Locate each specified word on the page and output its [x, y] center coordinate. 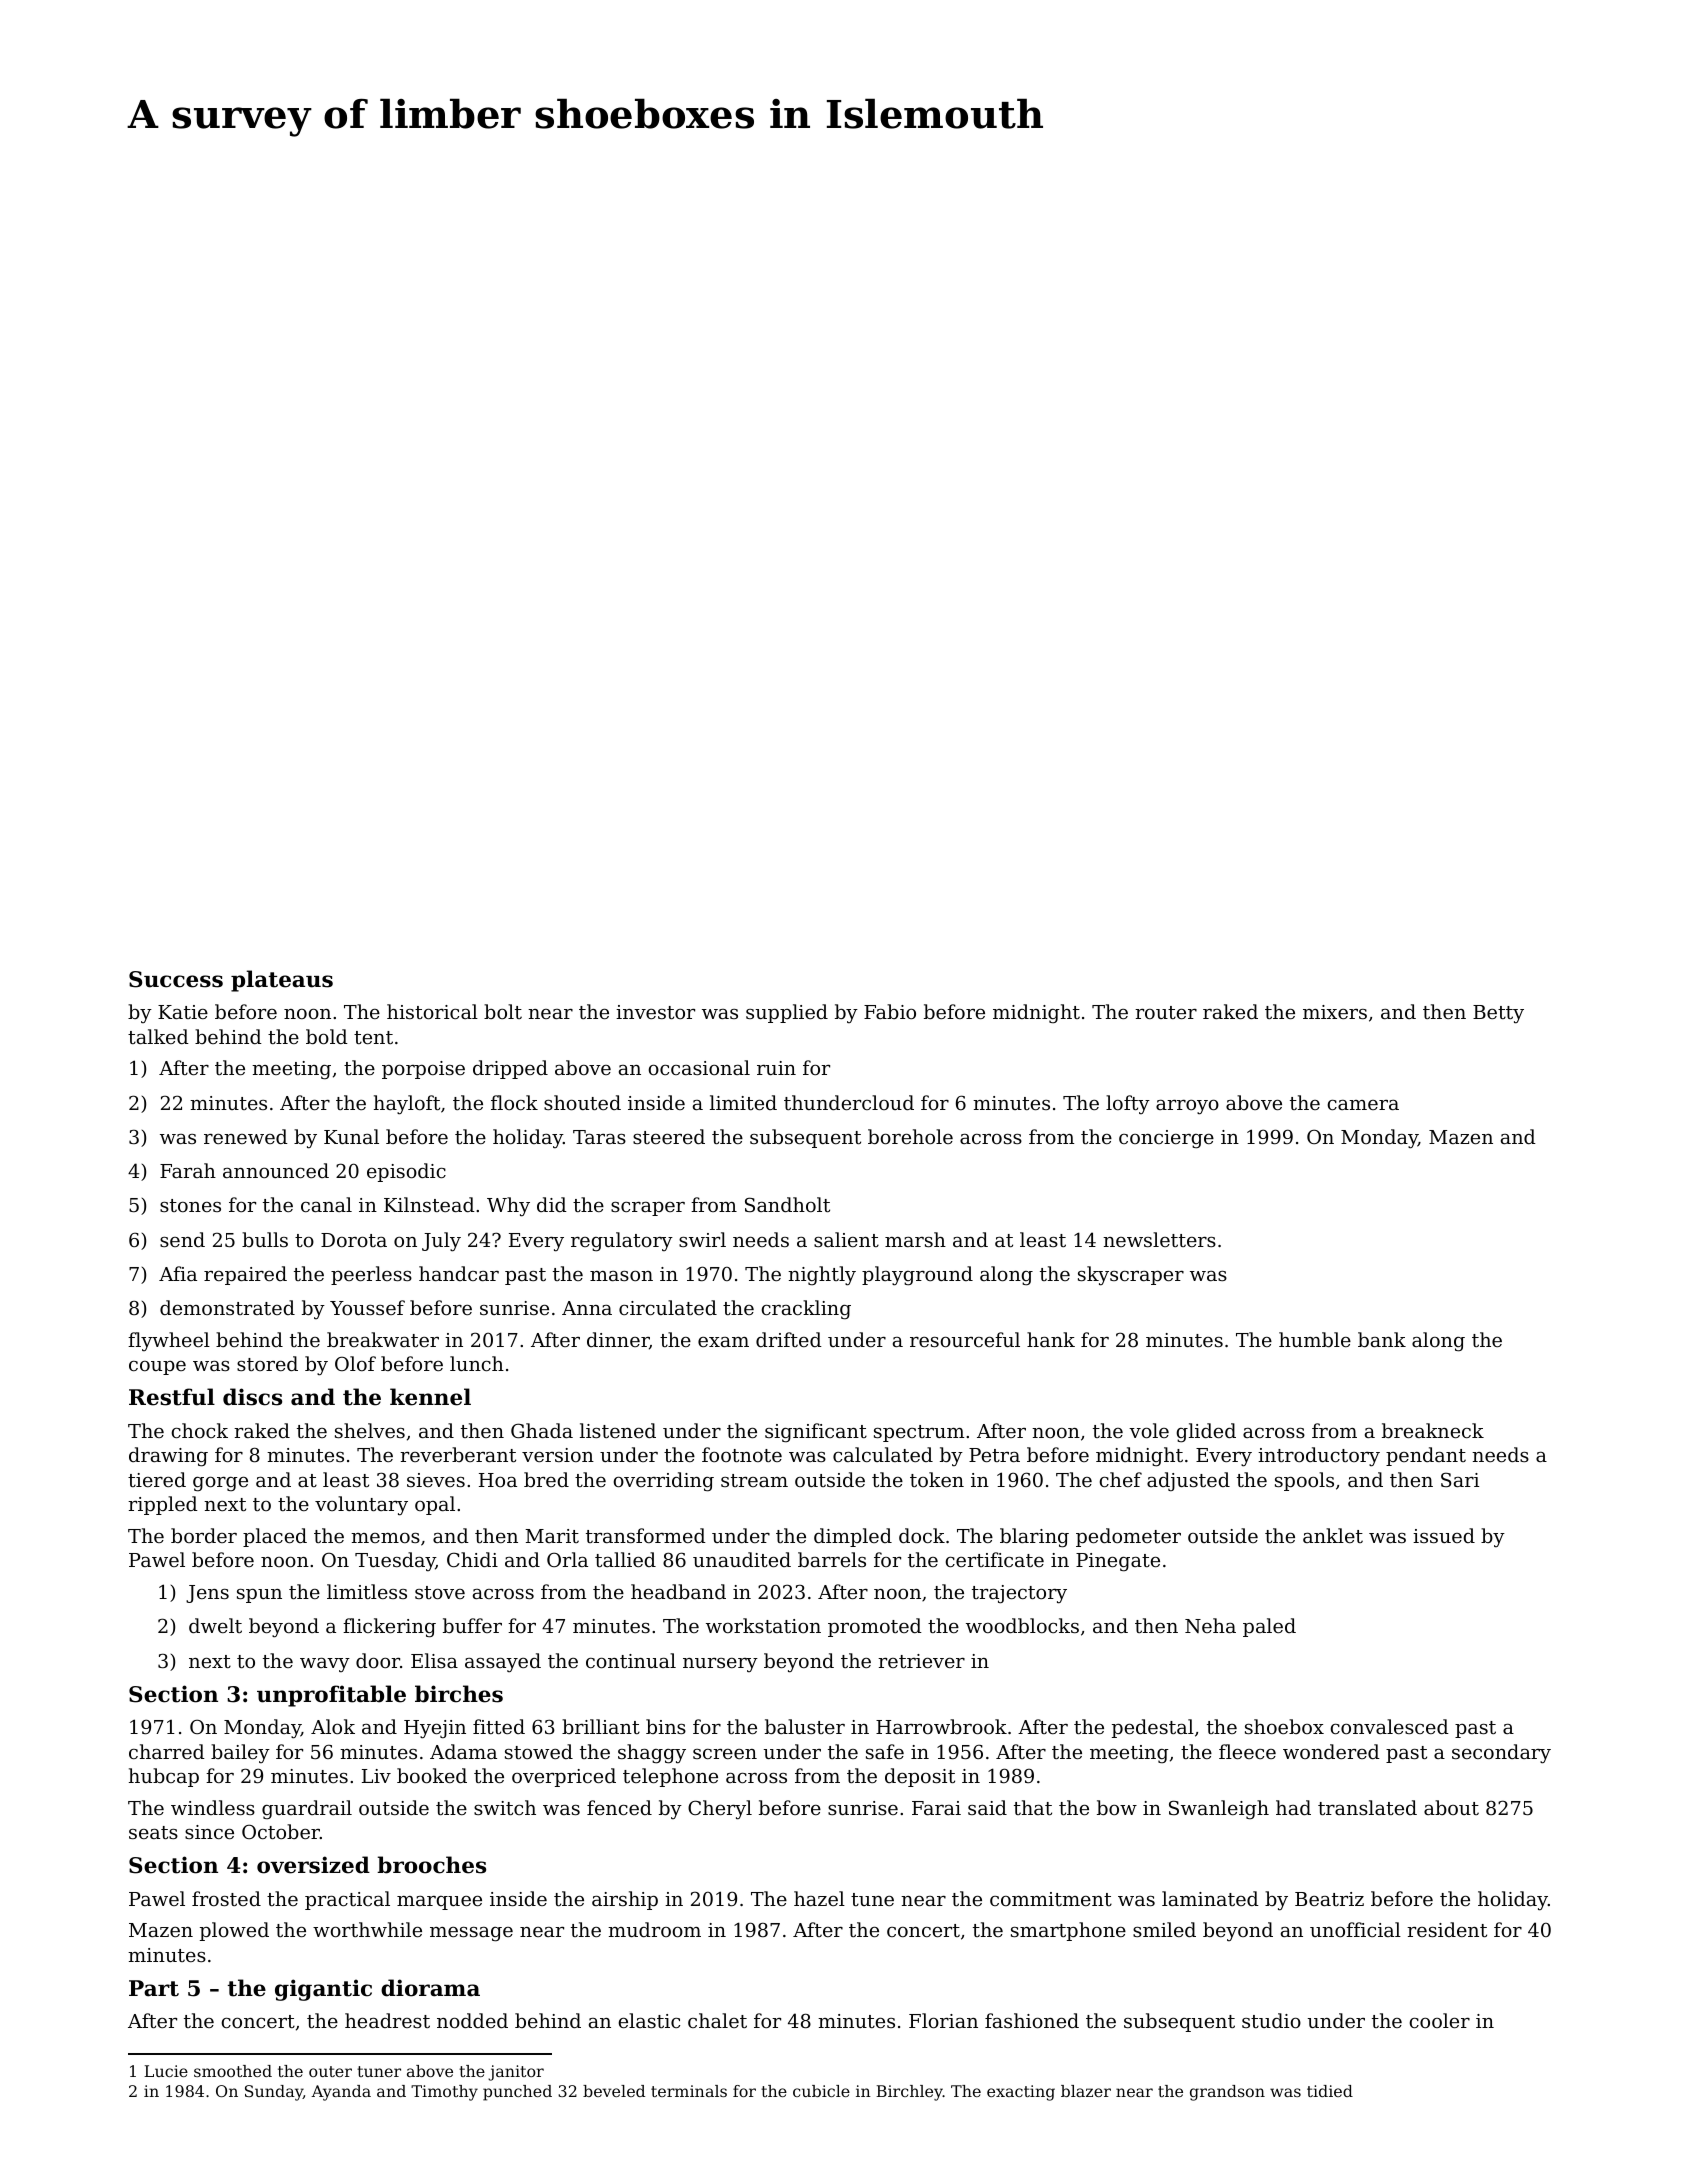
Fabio [890, 1011]
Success [176, 979]
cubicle [821, 2091]
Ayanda [341, 2093]
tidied [1330, 2091]
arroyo [1187, 1107]
